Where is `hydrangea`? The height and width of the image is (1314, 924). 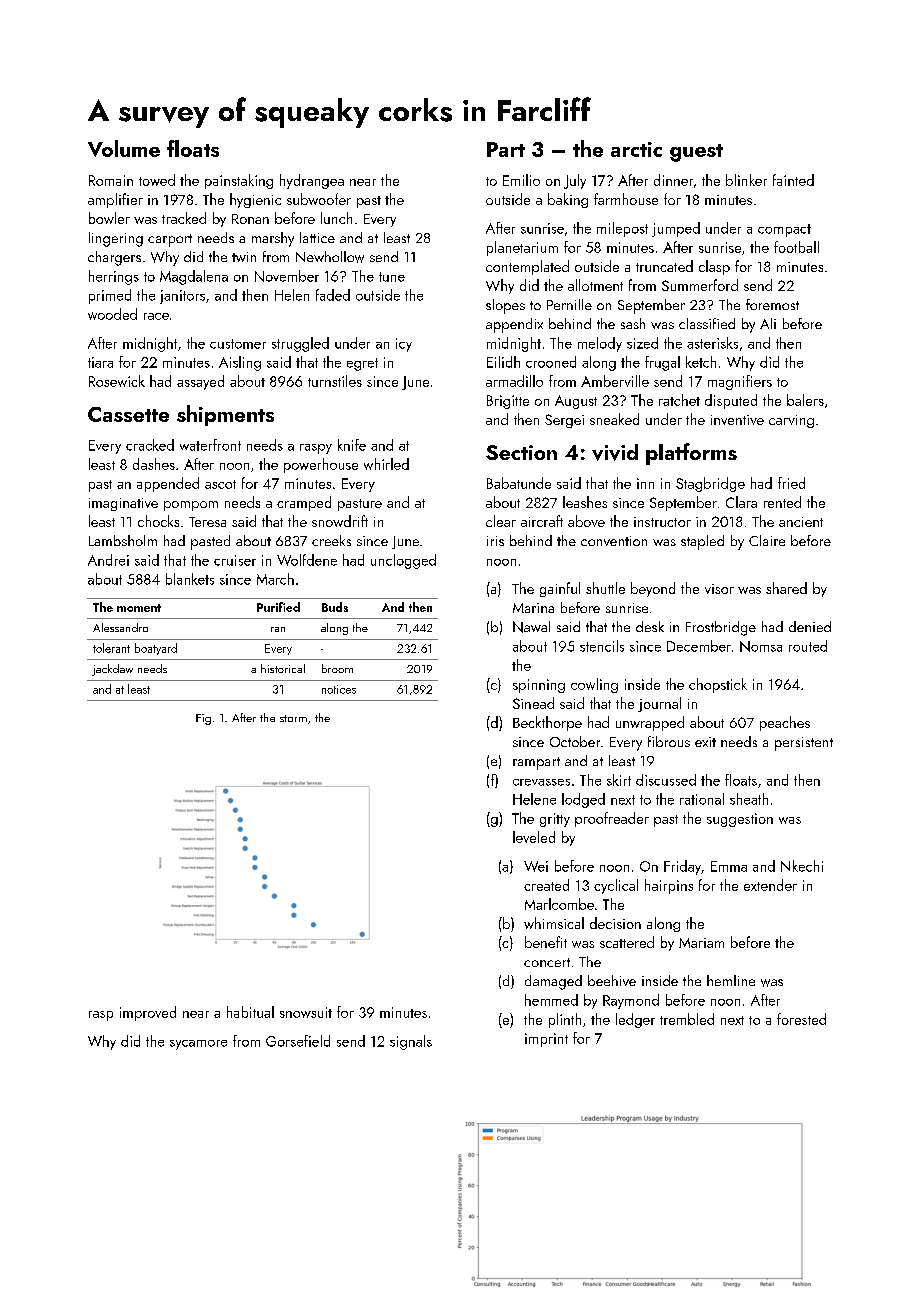 hydrangea is located at coordinates (312, 181).
